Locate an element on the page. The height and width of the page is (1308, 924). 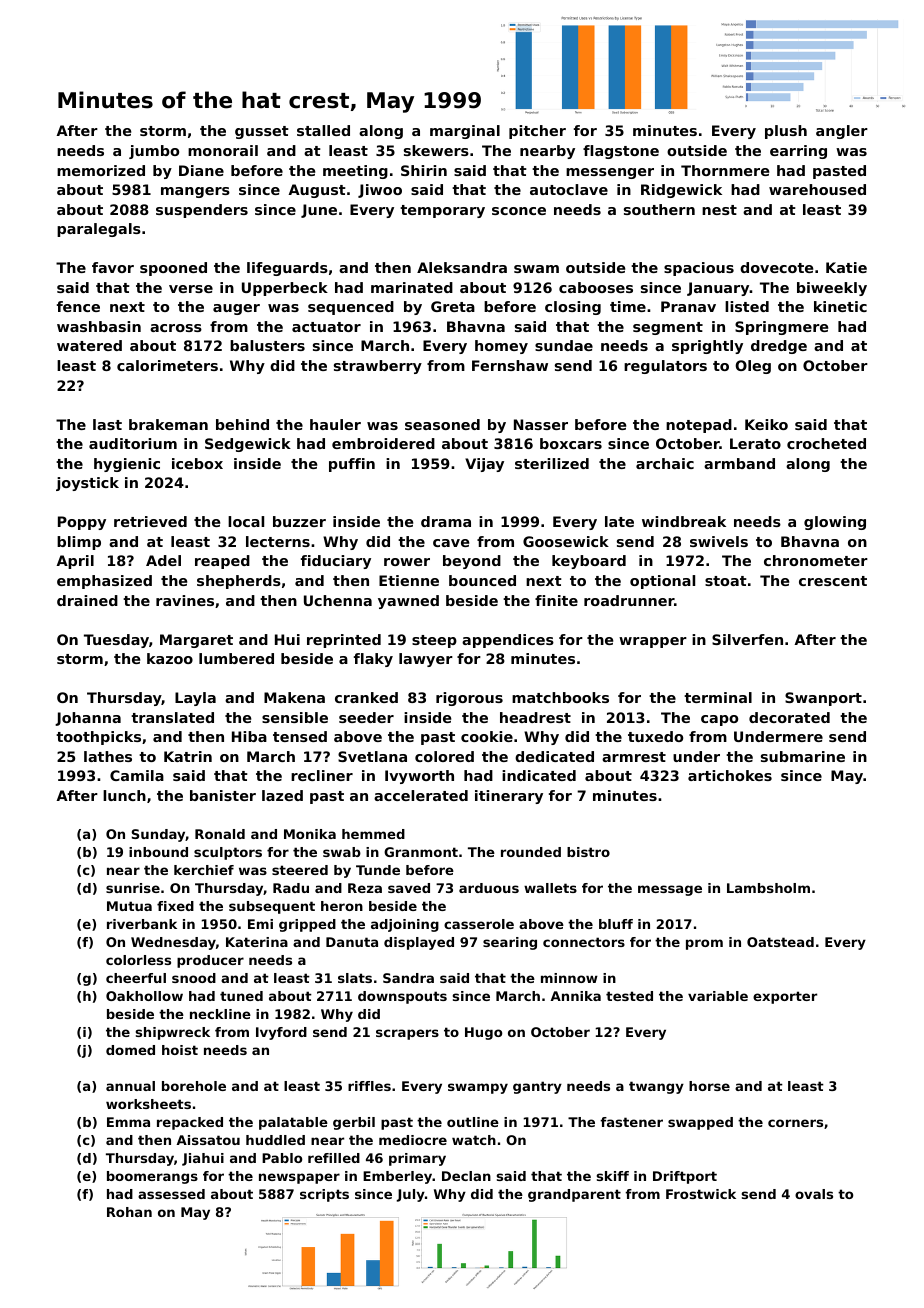
Lambsholm is located at coordinates (768, 888).
